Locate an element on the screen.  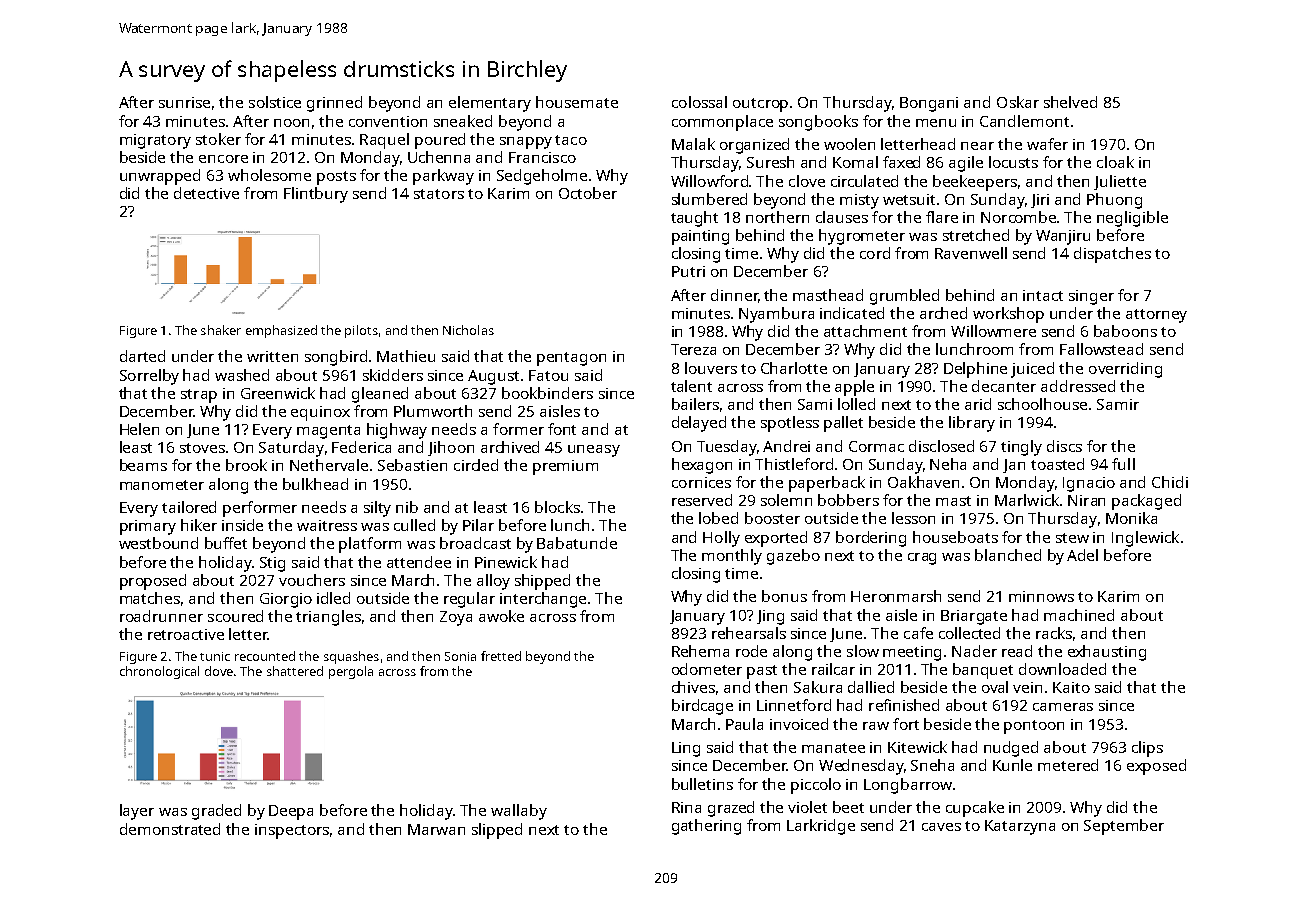
Tereza is located at coordinates (693, 349).
